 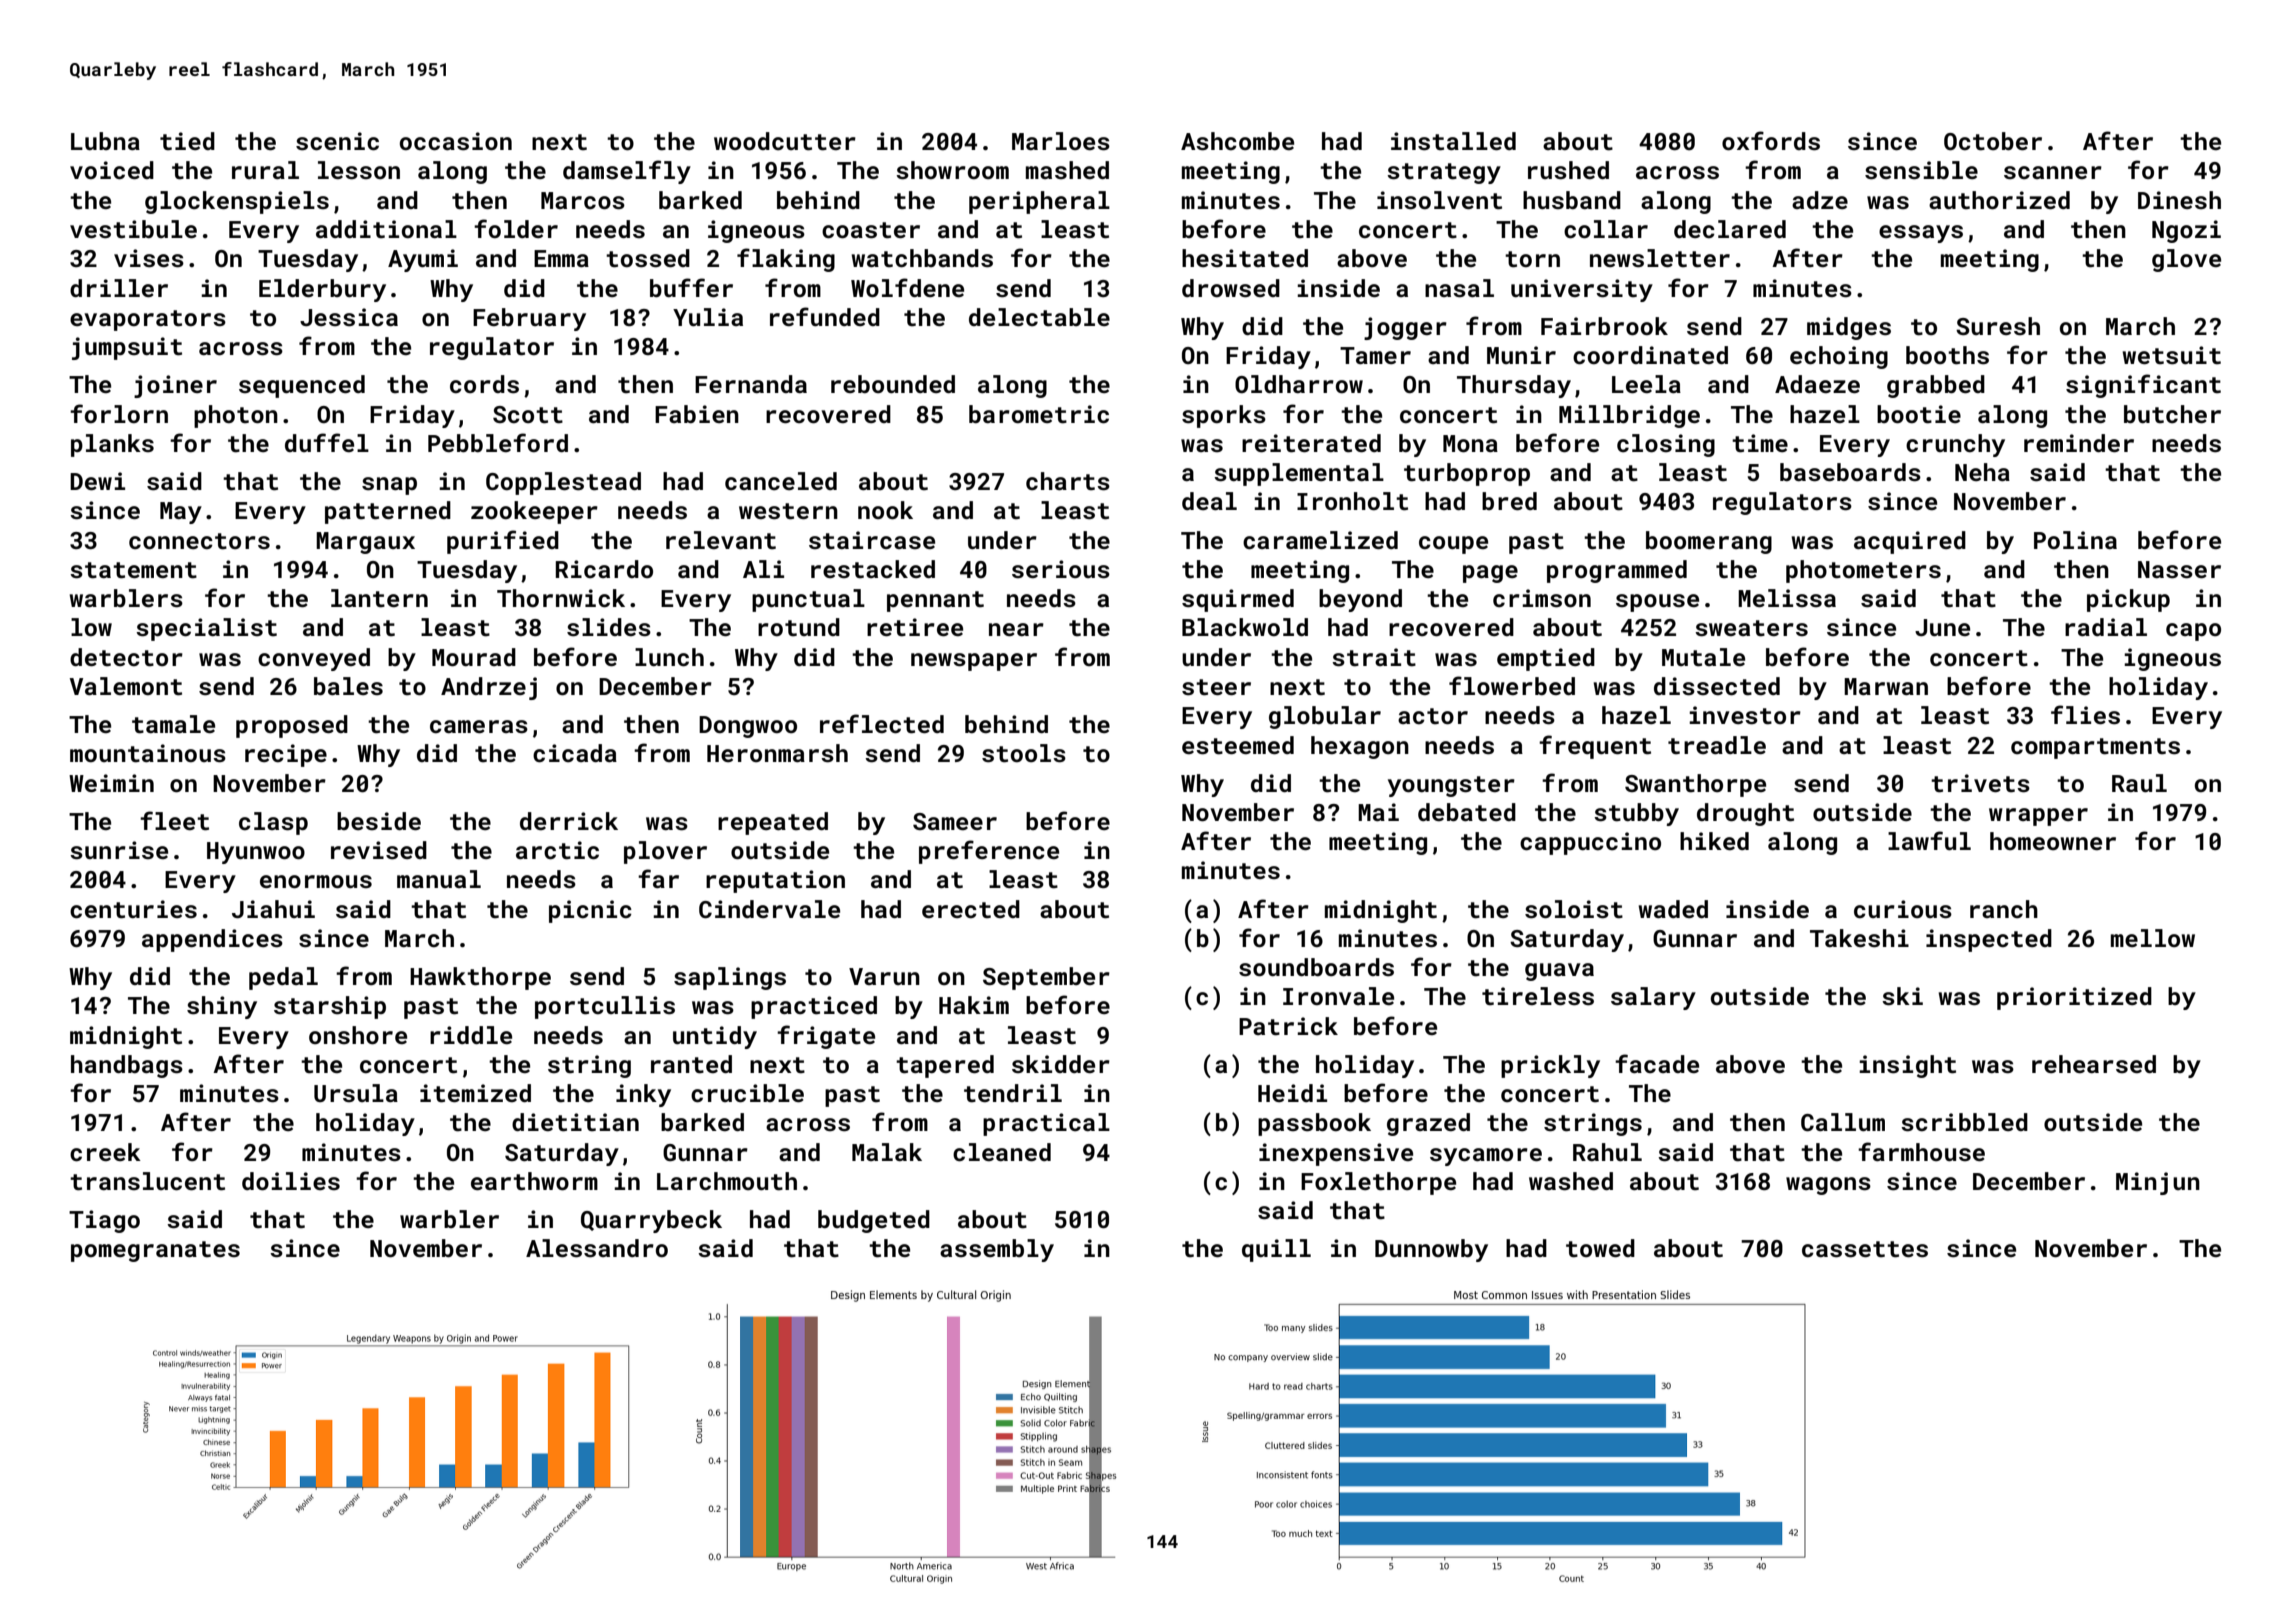 I want to click on practical, so click(x=1046, y=1124).
